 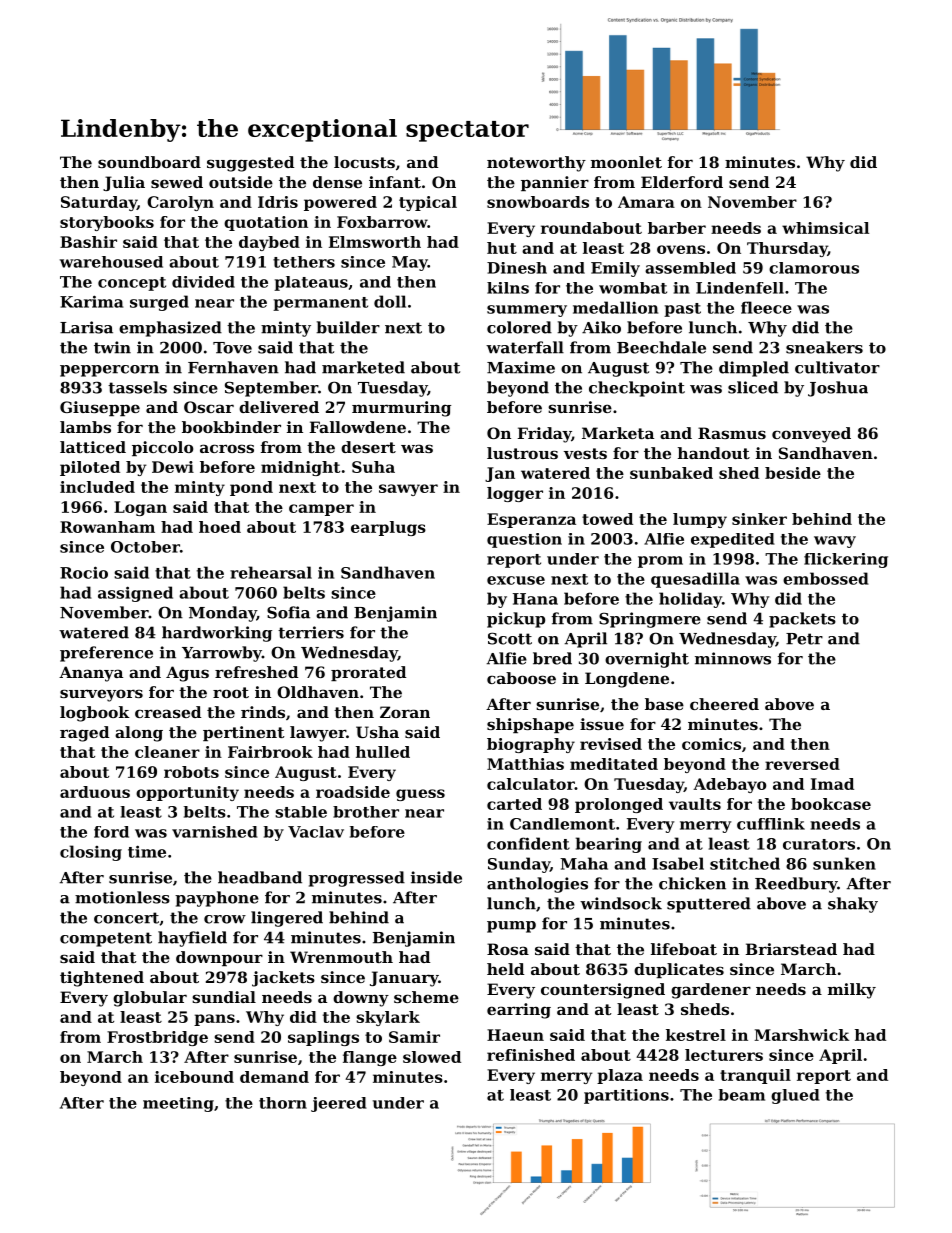 I want to click on powered, so click(x=340, y=203).
